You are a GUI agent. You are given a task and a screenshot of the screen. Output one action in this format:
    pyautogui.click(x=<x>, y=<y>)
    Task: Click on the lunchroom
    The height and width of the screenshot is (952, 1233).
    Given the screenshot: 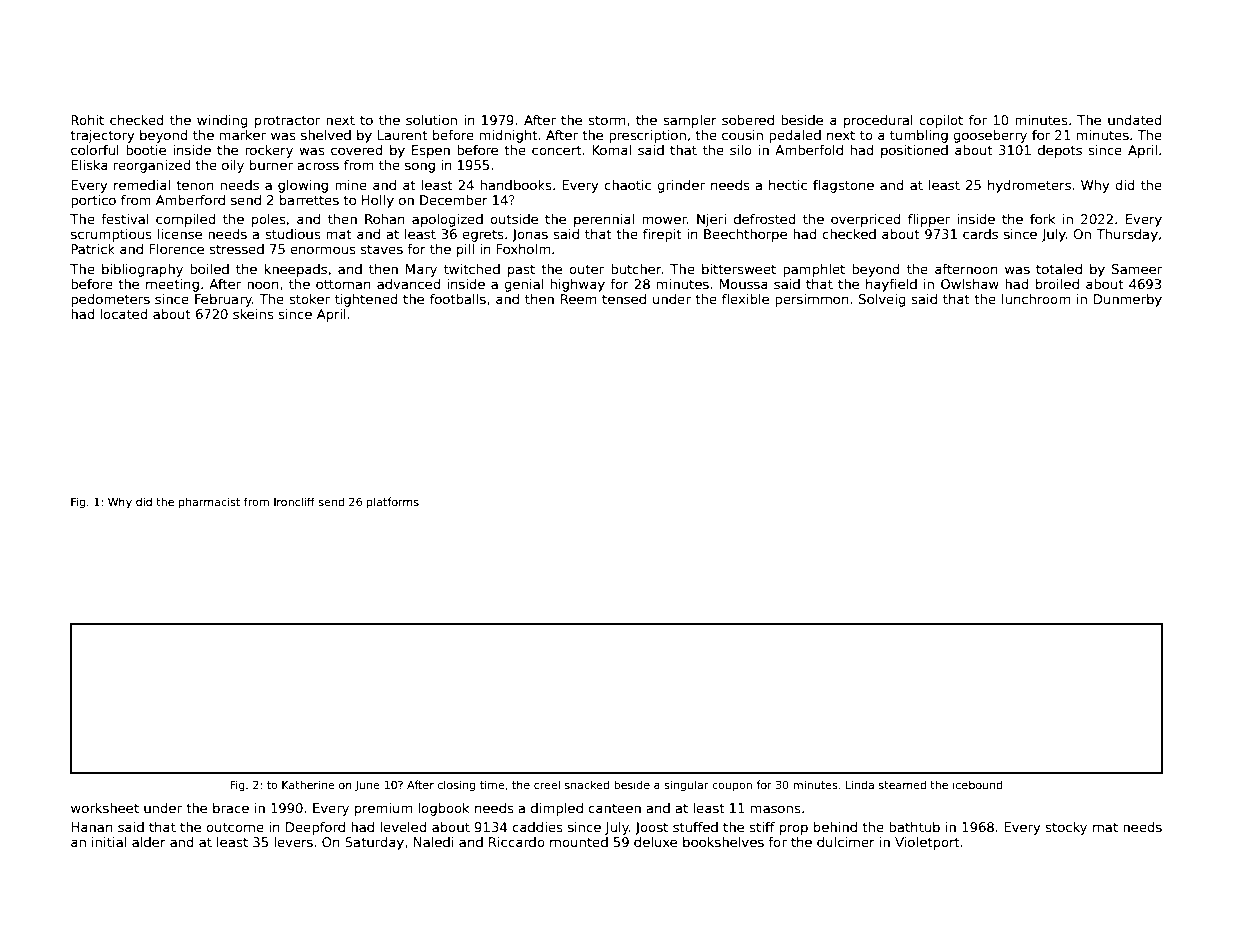 What is the action you would take?
    pyautogui.click(x=1036, y=299)
